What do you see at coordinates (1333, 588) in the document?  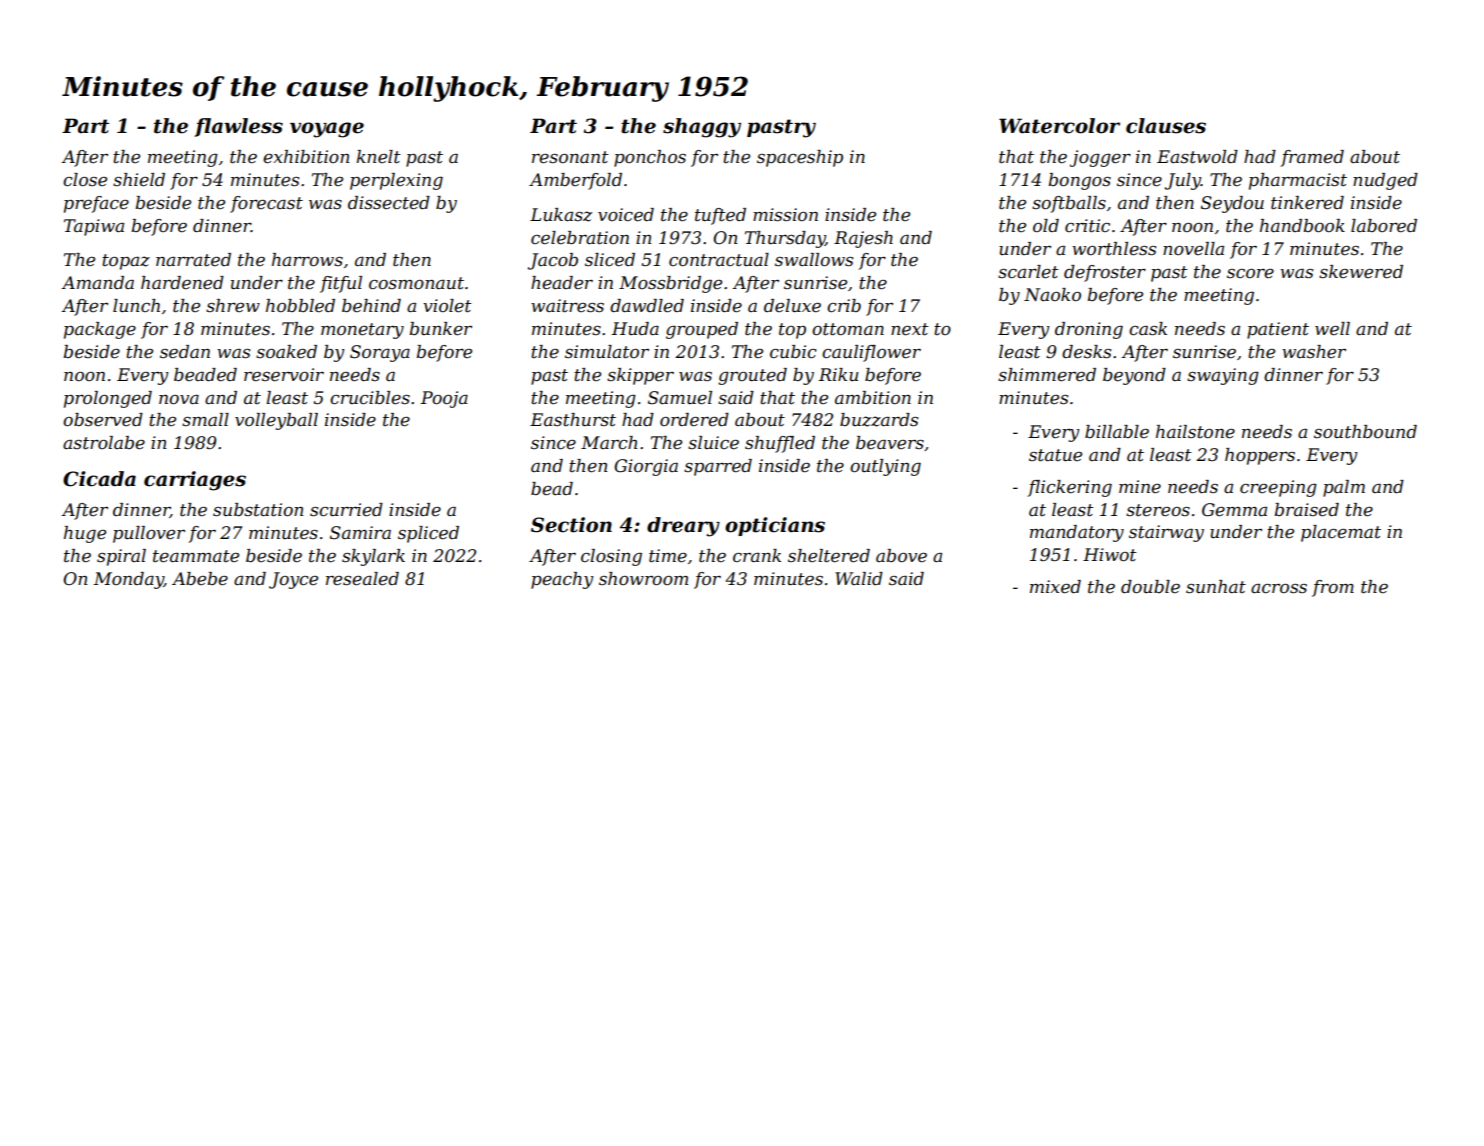 I see `from` at bounding box center [1333, 588].
